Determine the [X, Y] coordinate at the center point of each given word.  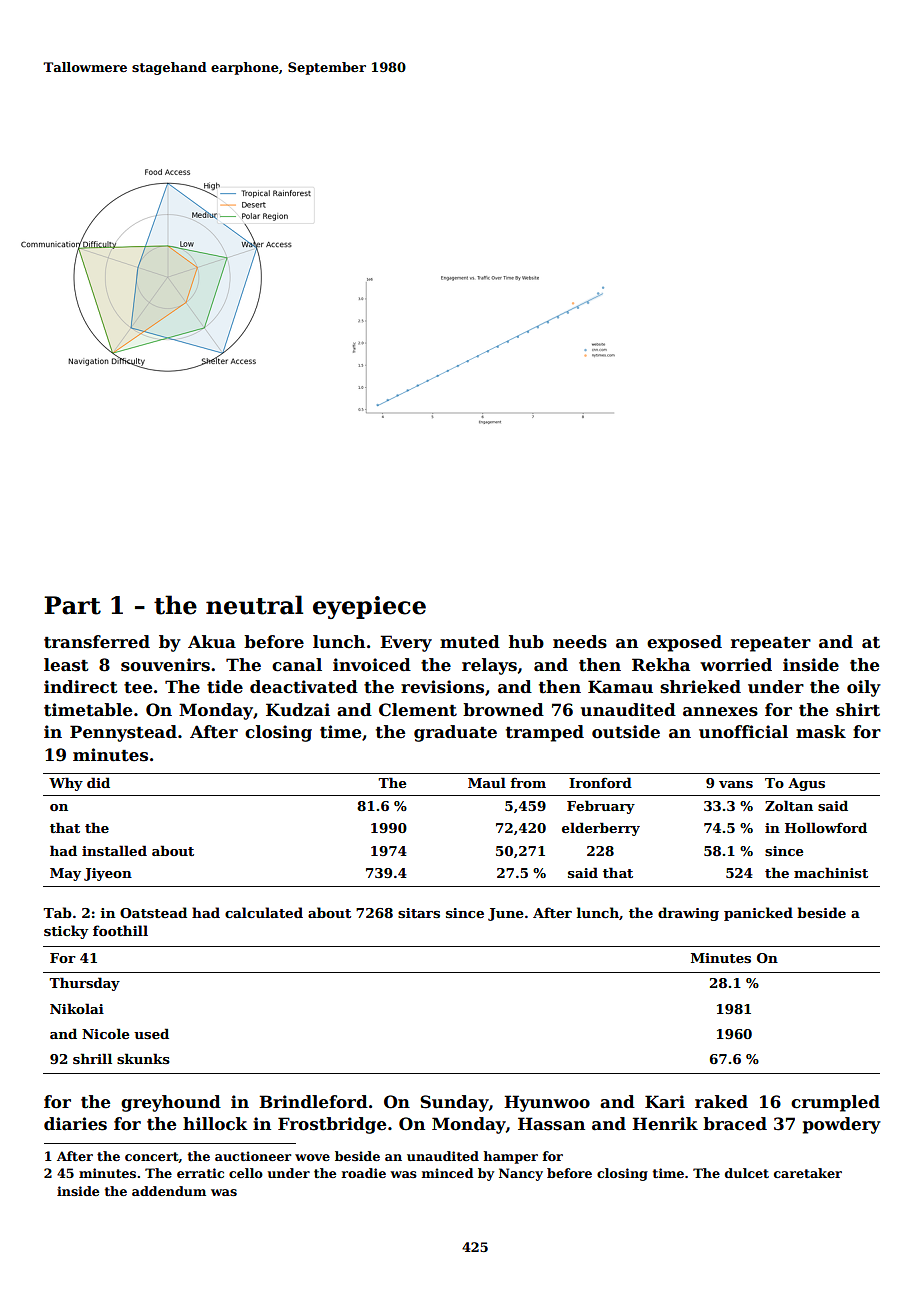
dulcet [747, 1173]
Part [72, 605]
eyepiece [369, 607]
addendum [169, 1191]
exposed [684, 643]
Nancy [521, 1174]
